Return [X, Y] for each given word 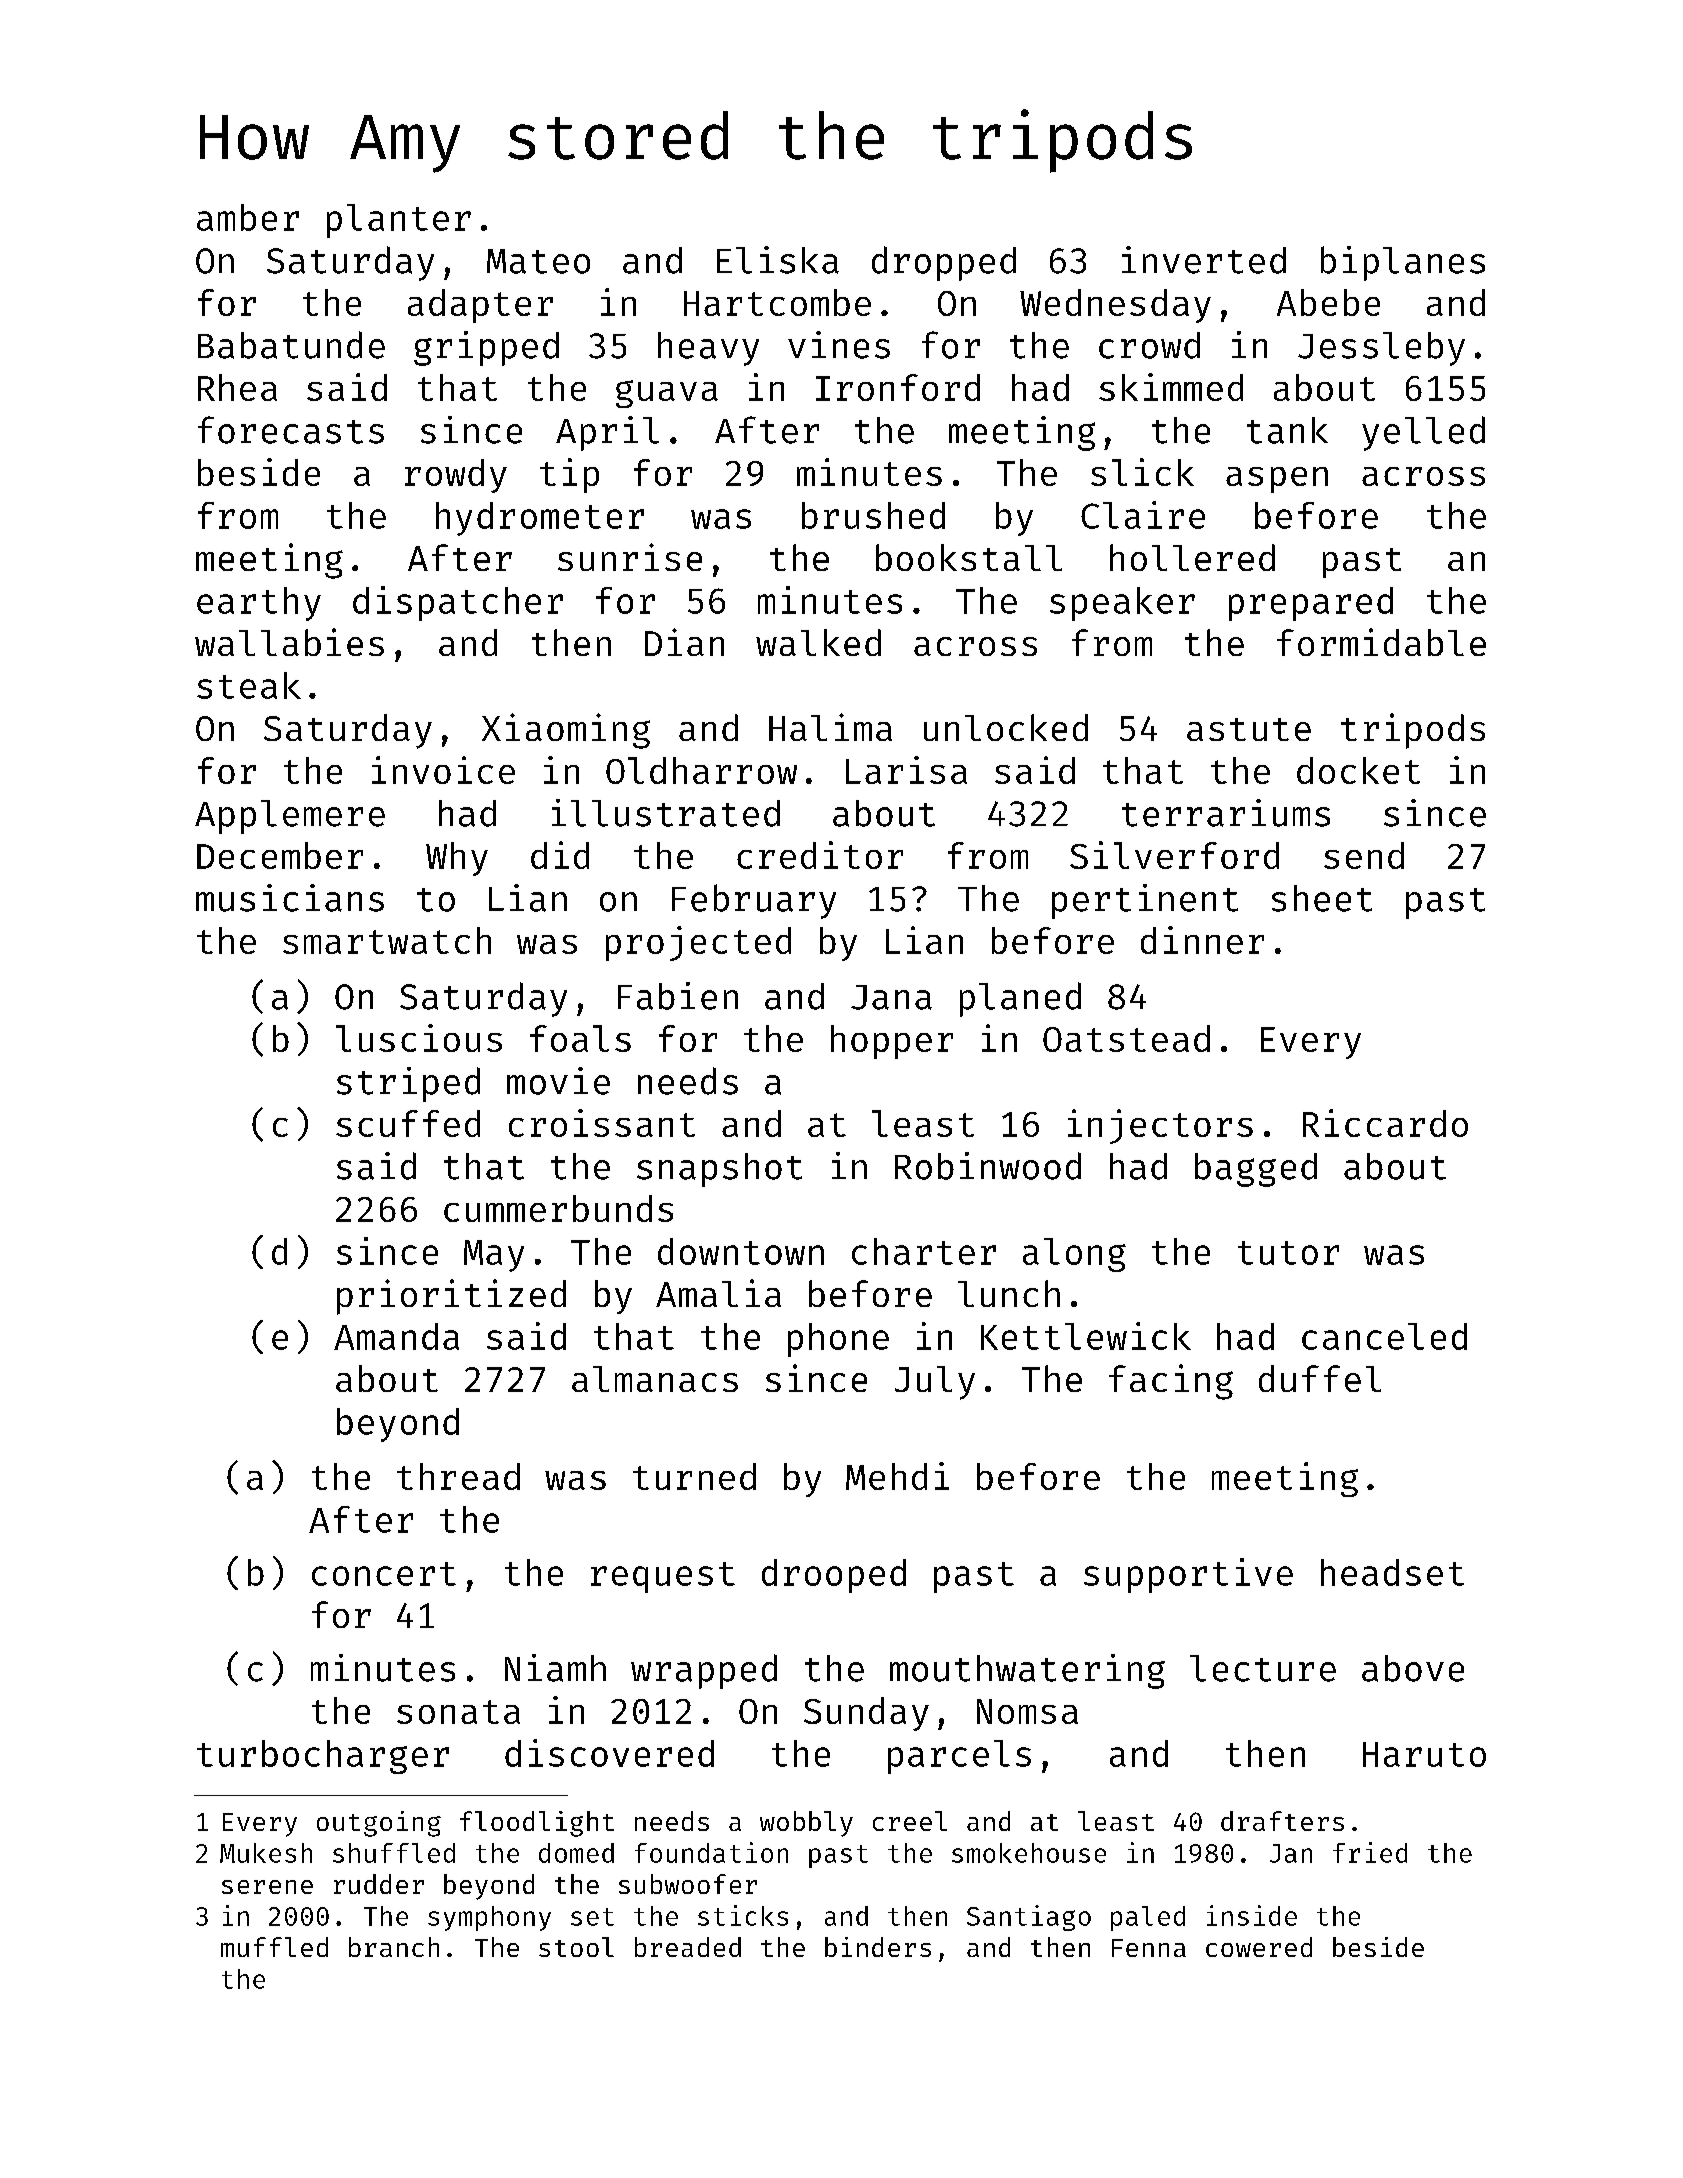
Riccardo [1385, 1123]
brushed [873, 515]
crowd [1149, 345]
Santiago [1029, 1918]
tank [1287, 430]
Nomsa [1027, 1711]
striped [408, 1084]
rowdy [456, 476]
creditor [820, 855]
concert [384, 1574]
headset [1392, 1572]
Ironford [898, 387]
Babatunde [291, 345]
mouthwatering [1027, 1671]
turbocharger [323, 1757]
